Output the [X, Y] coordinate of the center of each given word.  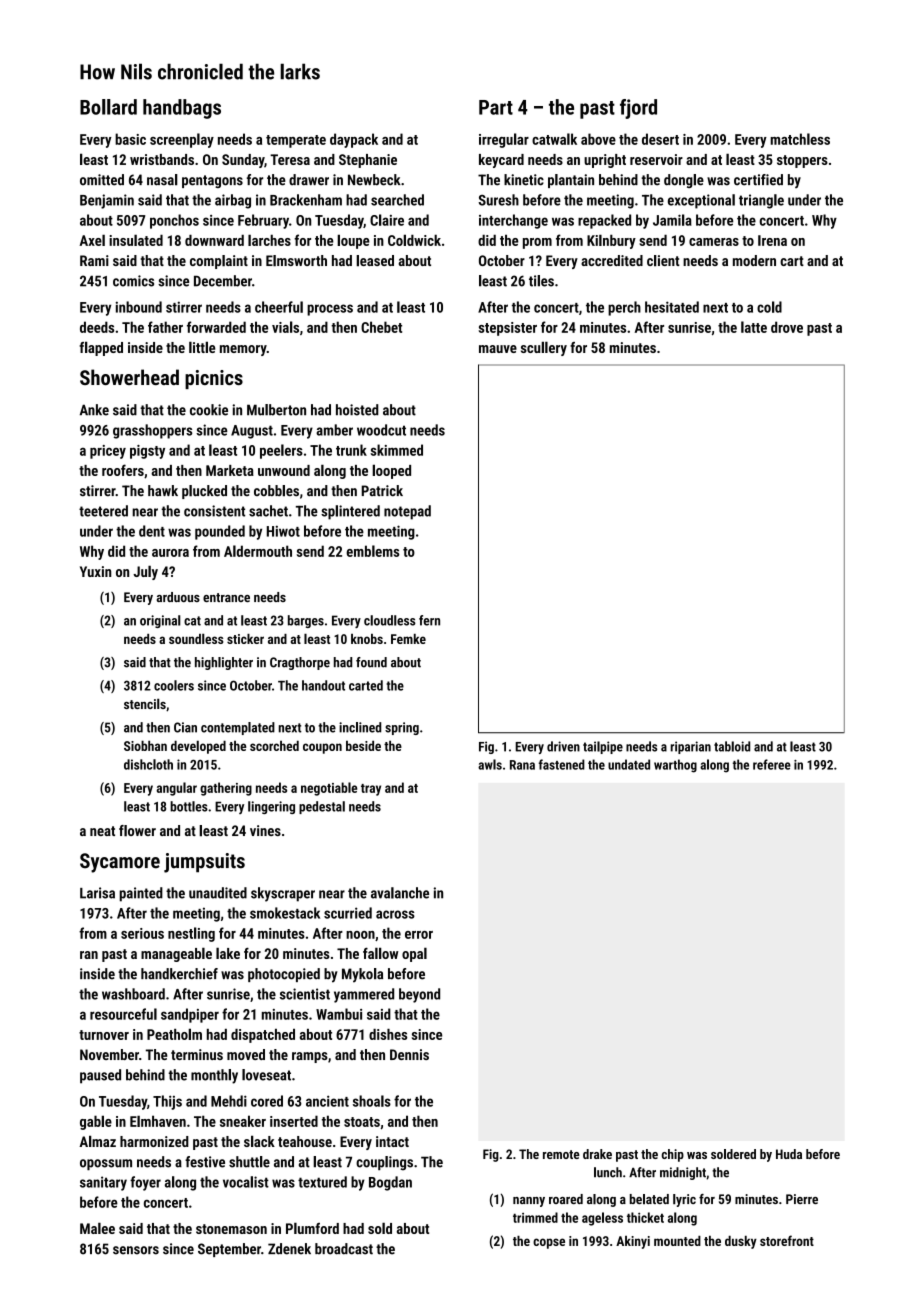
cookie [209, 410]
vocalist [246, 1182]
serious [142, 933]
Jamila [672, 220]
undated [629, 764]
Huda [789, 1154]
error [419, 935]
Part [496, 107]
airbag [233, 201]
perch [624, 308]
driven [563, 746]
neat [102, 831]
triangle [761, 201]
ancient [327, 1101]
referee [772, 764]
